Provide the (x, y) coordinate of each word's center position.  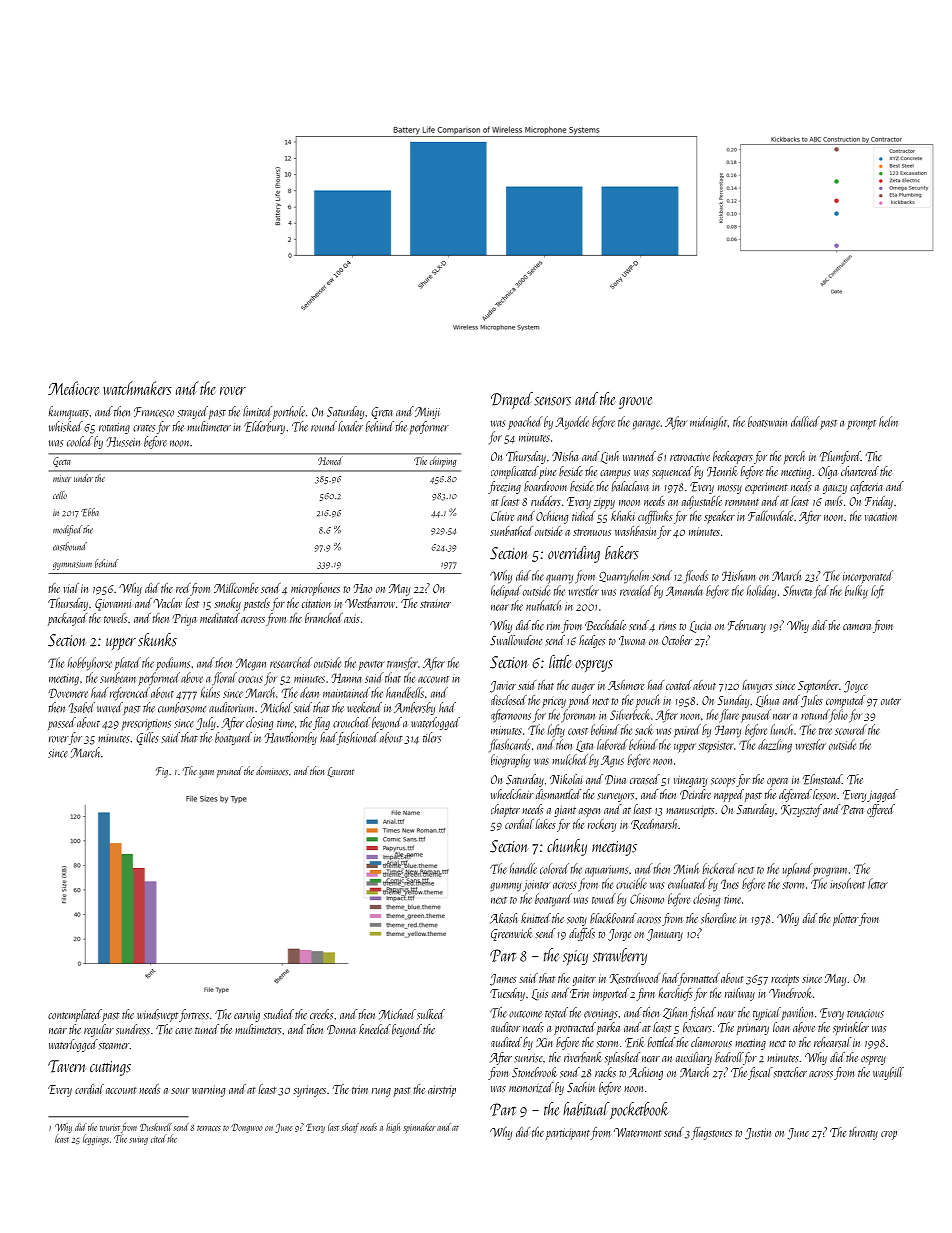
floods (696, 576)
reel (183, 588)
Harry (728, 731)
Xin (544, 1042)
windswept (158, 1015)
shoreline (718, 918)
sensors (552, 401)
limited (257, 411)
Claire (502, 516)
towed (604, 898)
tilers (432, 737)
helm (888, 421)
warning (209, 1091)
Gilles (147, 738)
